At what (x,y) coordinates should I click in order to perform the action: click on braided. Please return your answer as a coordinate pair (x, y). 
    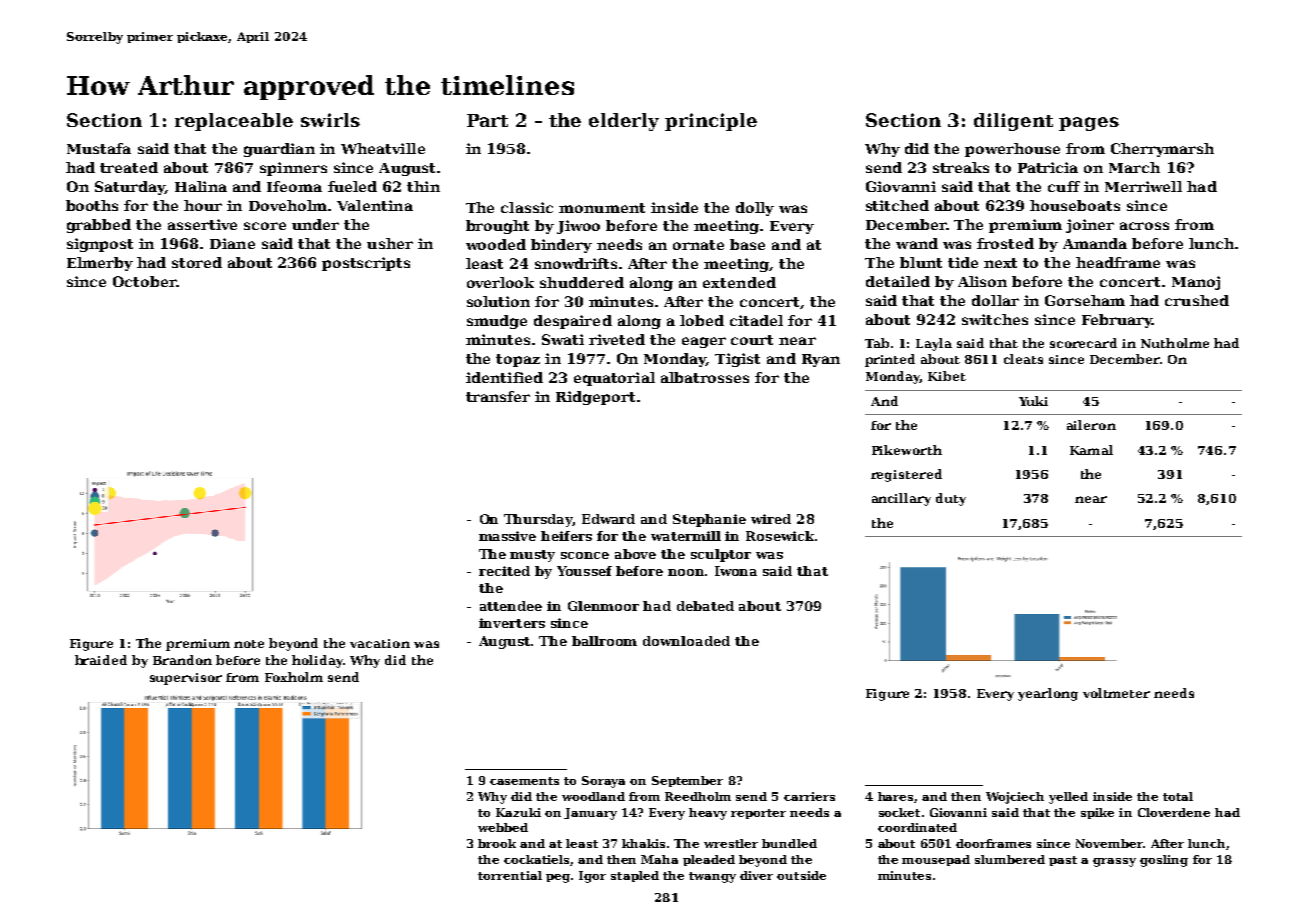
    Looking at the image, I should click on (101, 660).
